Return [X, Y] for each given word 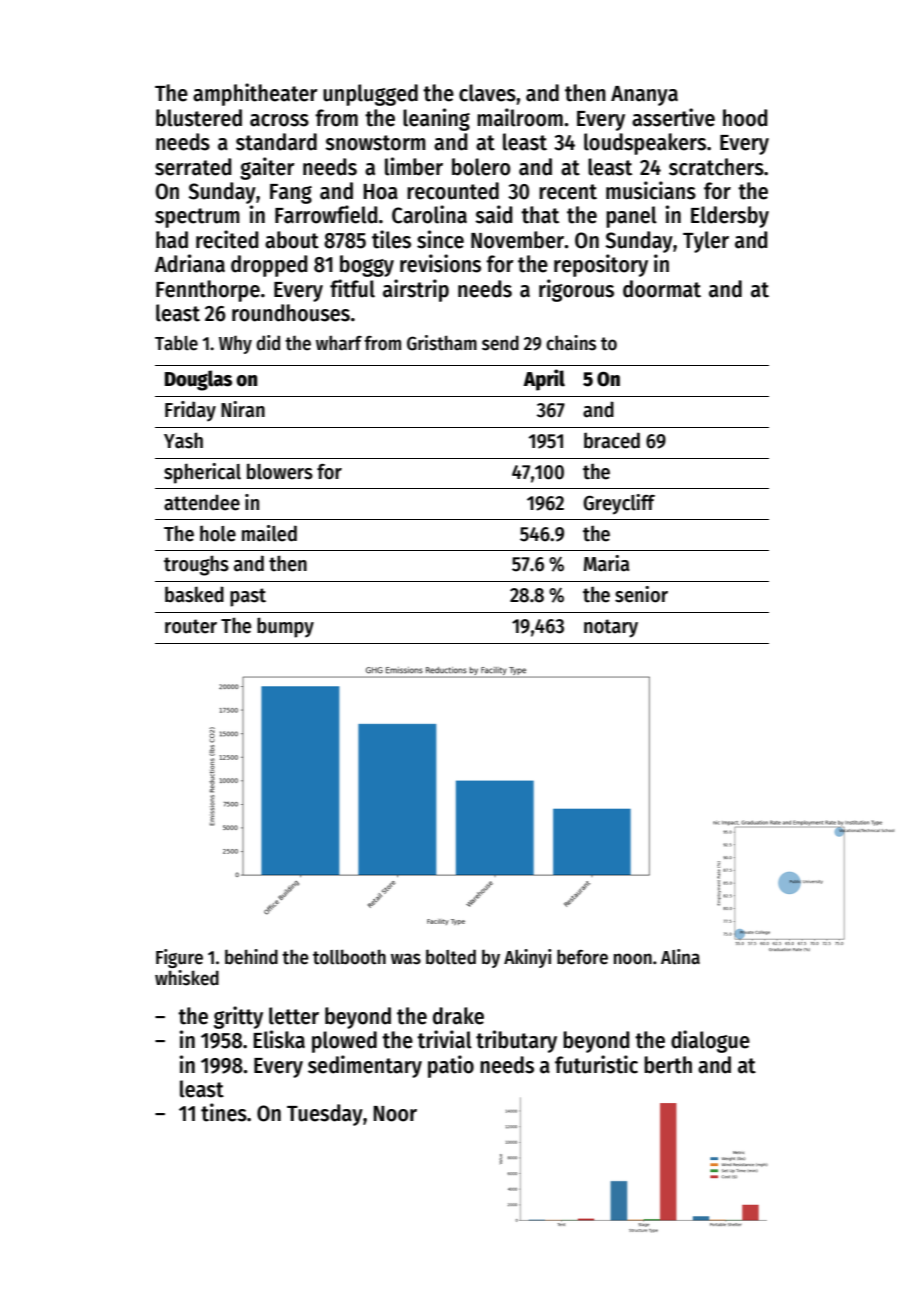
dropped [269, 266]
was [406, 959]
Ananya [644, 96]
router [191, 626]
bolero [481, 167]
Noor [395, 1114]
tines [224, 1112]
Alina [680, 957]
